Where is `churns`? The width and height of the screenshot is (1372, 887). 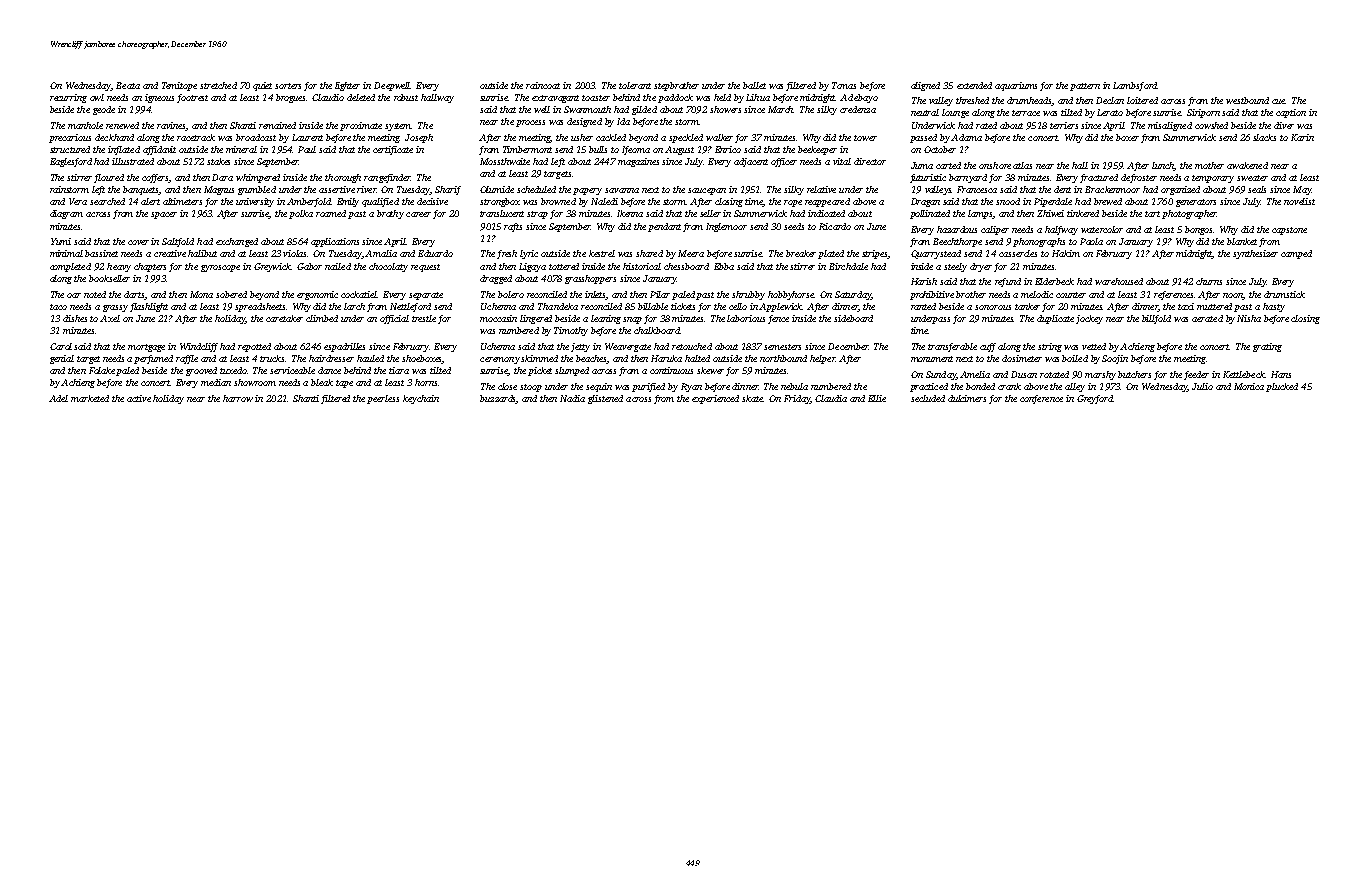
churns is located at coordinates (1209, 281).
